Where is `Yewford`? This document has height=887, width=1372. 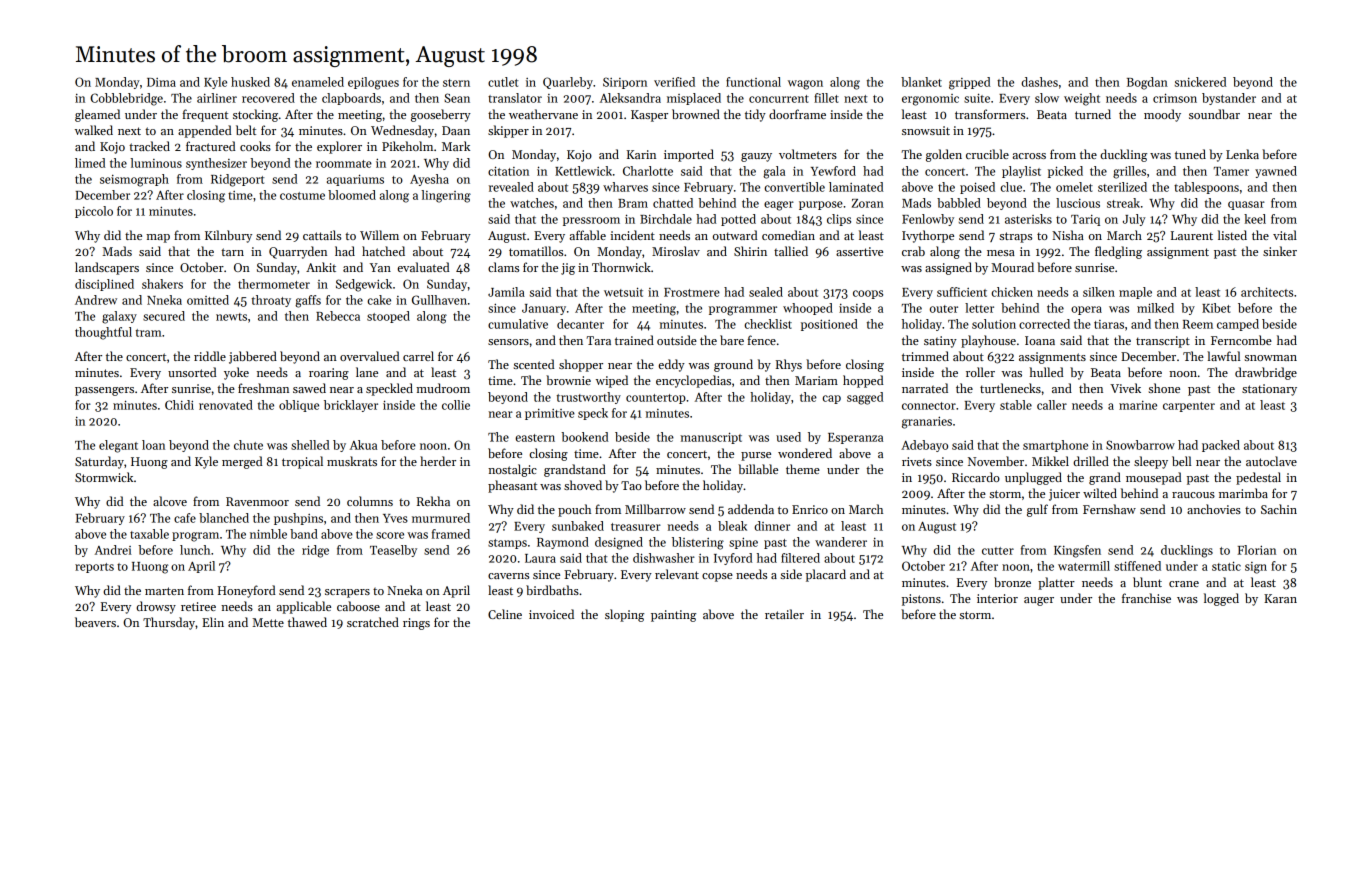 Yewford is located at coordinates (833, 171).
